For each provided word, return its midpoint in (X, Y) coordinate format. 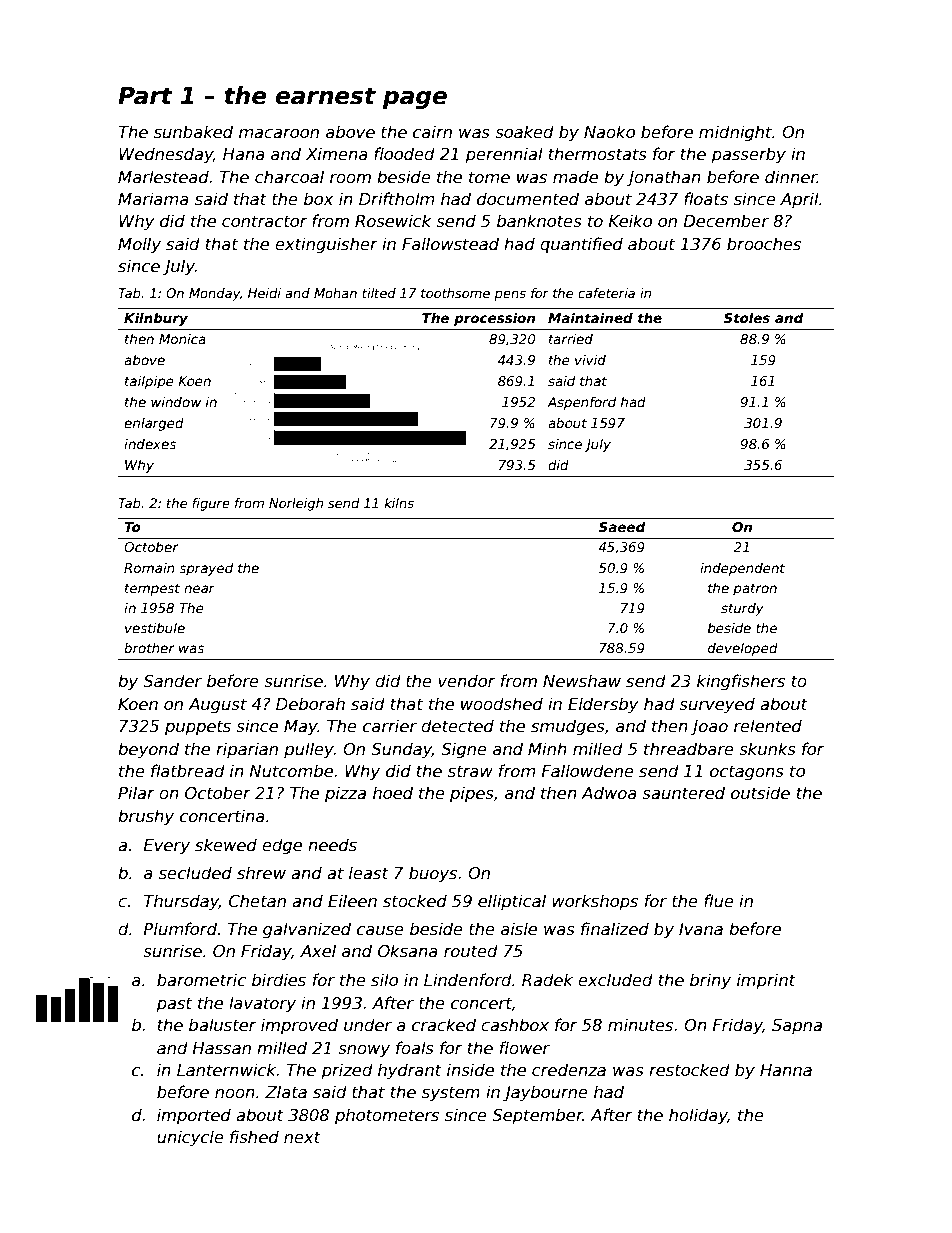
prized (347, 1071)
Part (145, 96)
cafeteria (606, 293)
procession (494, 319)
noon (235, 1093)
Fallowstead (450, 244)
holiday (698, 1116)
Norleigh (296, 504)
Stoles (747, 317)
